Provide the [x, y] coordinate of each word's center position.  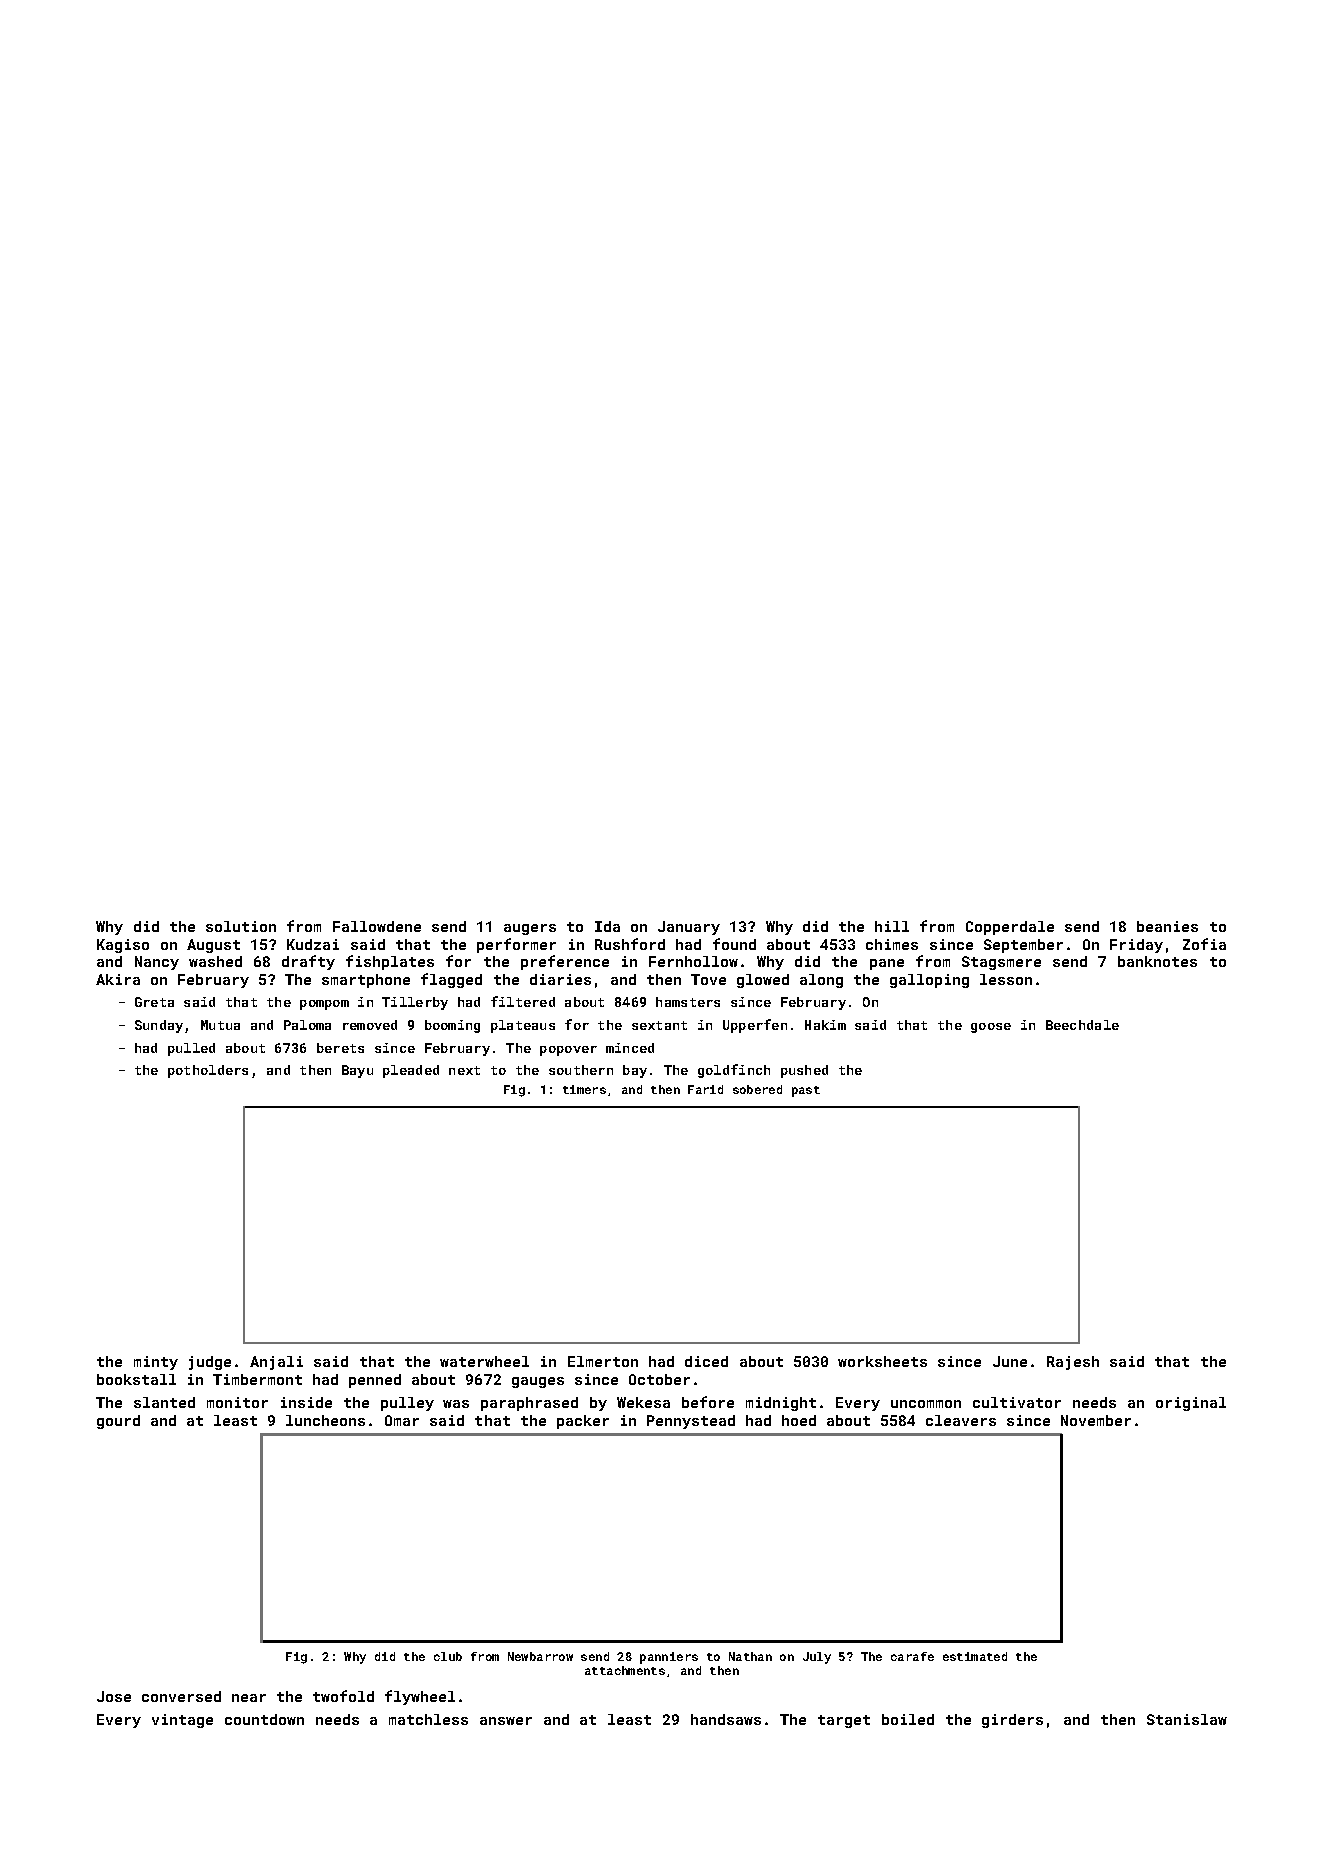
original [1191, 1404]
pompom [324, 1005]
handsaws [726, 1719]
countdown [264, 1719]
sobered [757, 1089]
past [806, 1091]
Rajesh [1073, 1363]
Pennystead [691, 1422]
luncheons [325, 1420]
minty [156, 1363]
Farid [705, 1089]
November [1096, 1420]
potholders [208, 1071]
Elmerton [603, 1361]
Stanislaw [1187, 1719]
